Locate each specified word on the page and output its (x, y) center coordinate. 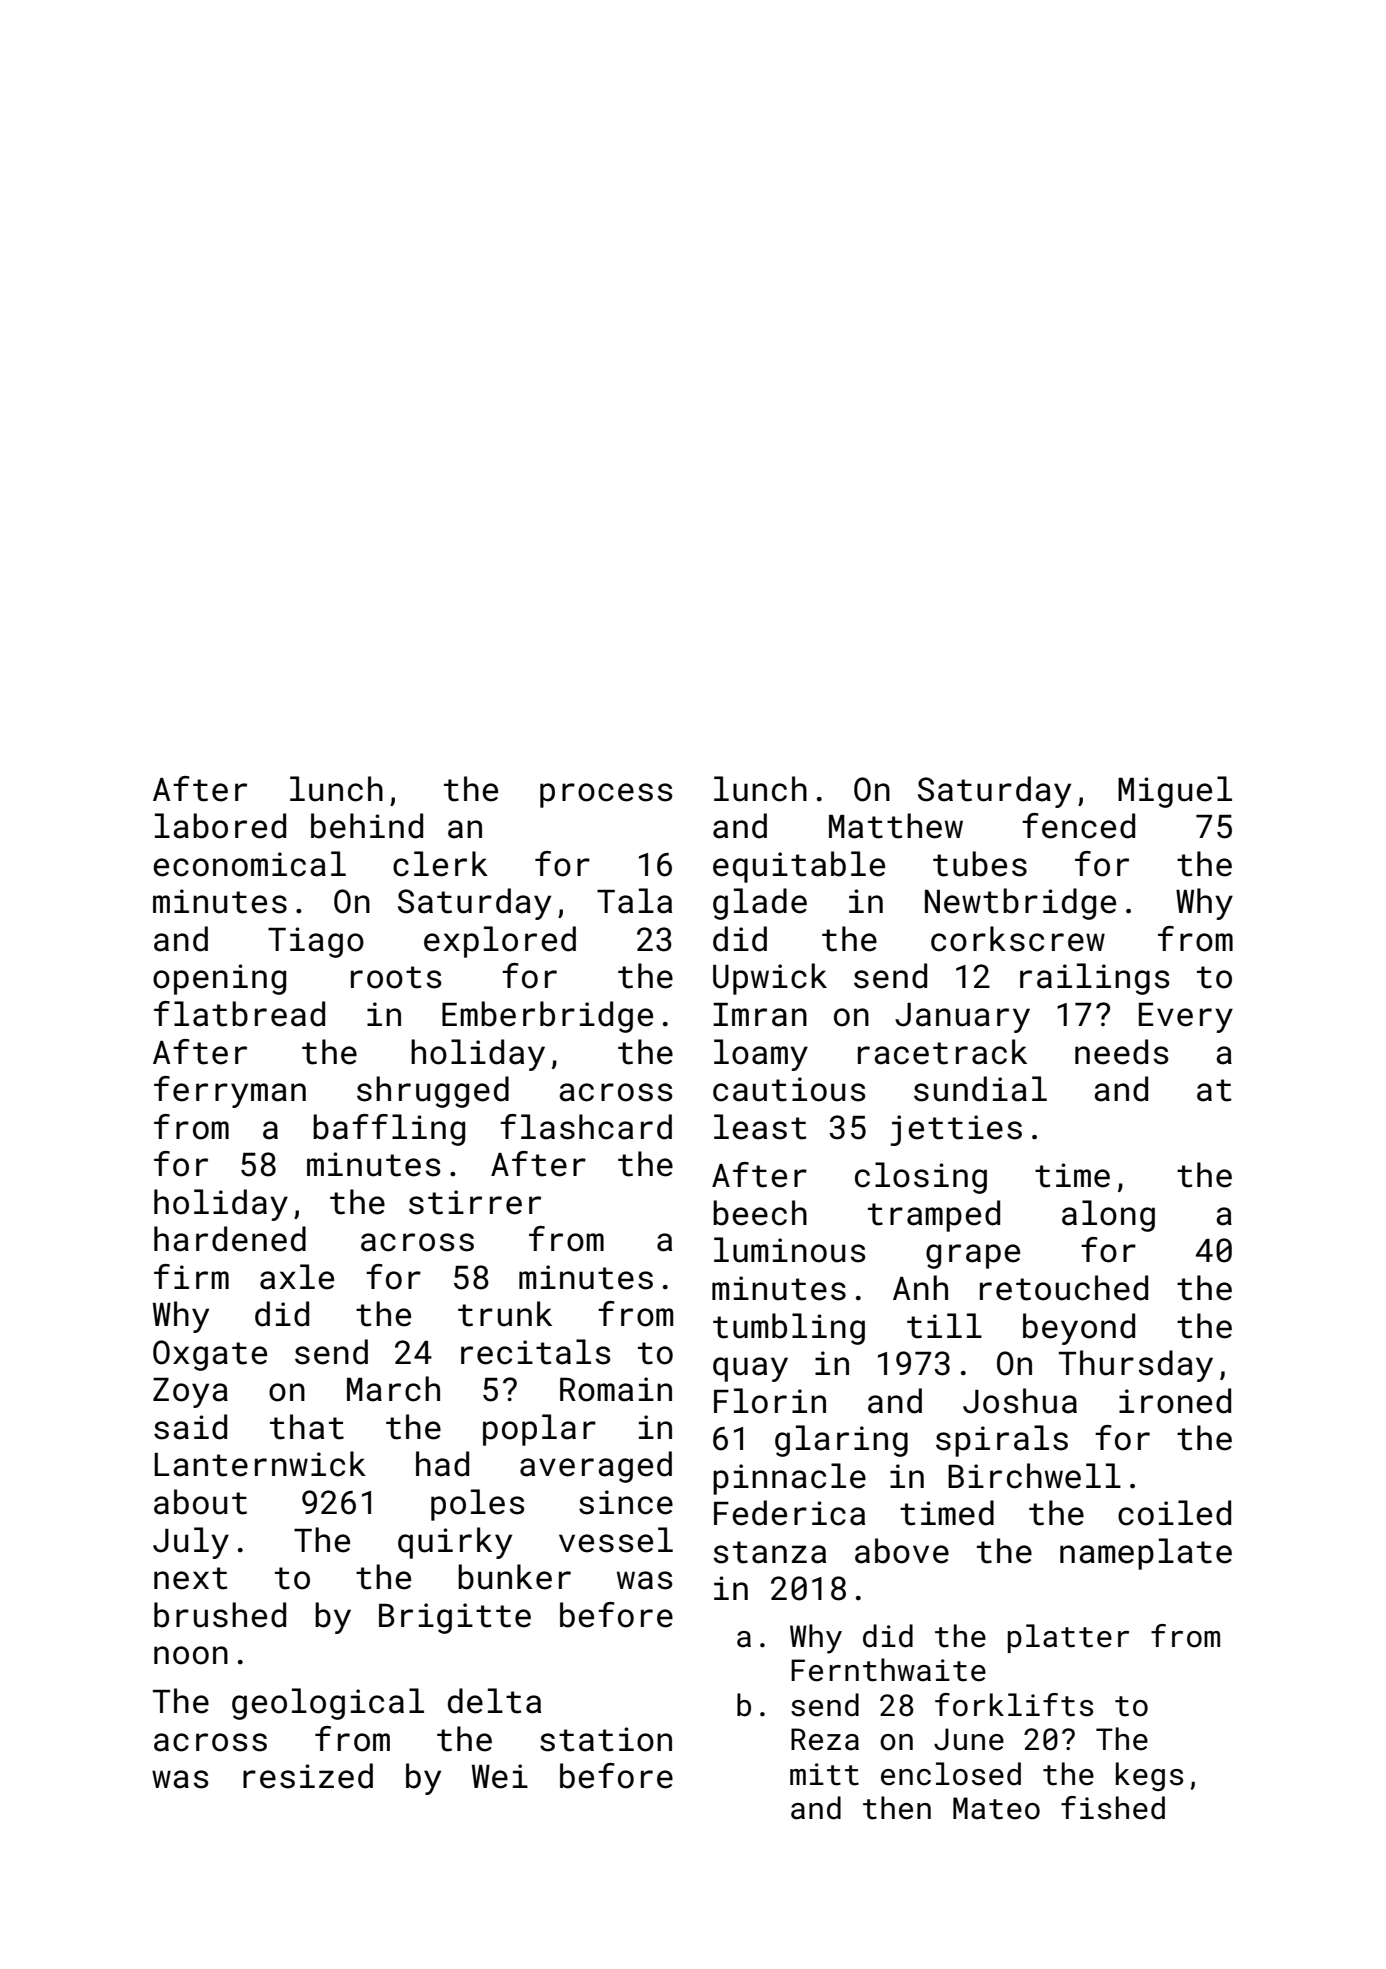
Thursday (1136, 1366)
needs (1122, 1052)
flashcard (586, 1127)
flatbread (239, 1014)
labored (220, 826)
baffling (389, 1130)
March (393, 1389)
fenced (1078, 826)
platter (1068, 1638)
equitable (799, 867)
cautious (789, 1089)
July (191, 1543)
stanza (770, 1552)
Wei (500, 1776)
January (962, 1018)
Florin (770, 1401)
